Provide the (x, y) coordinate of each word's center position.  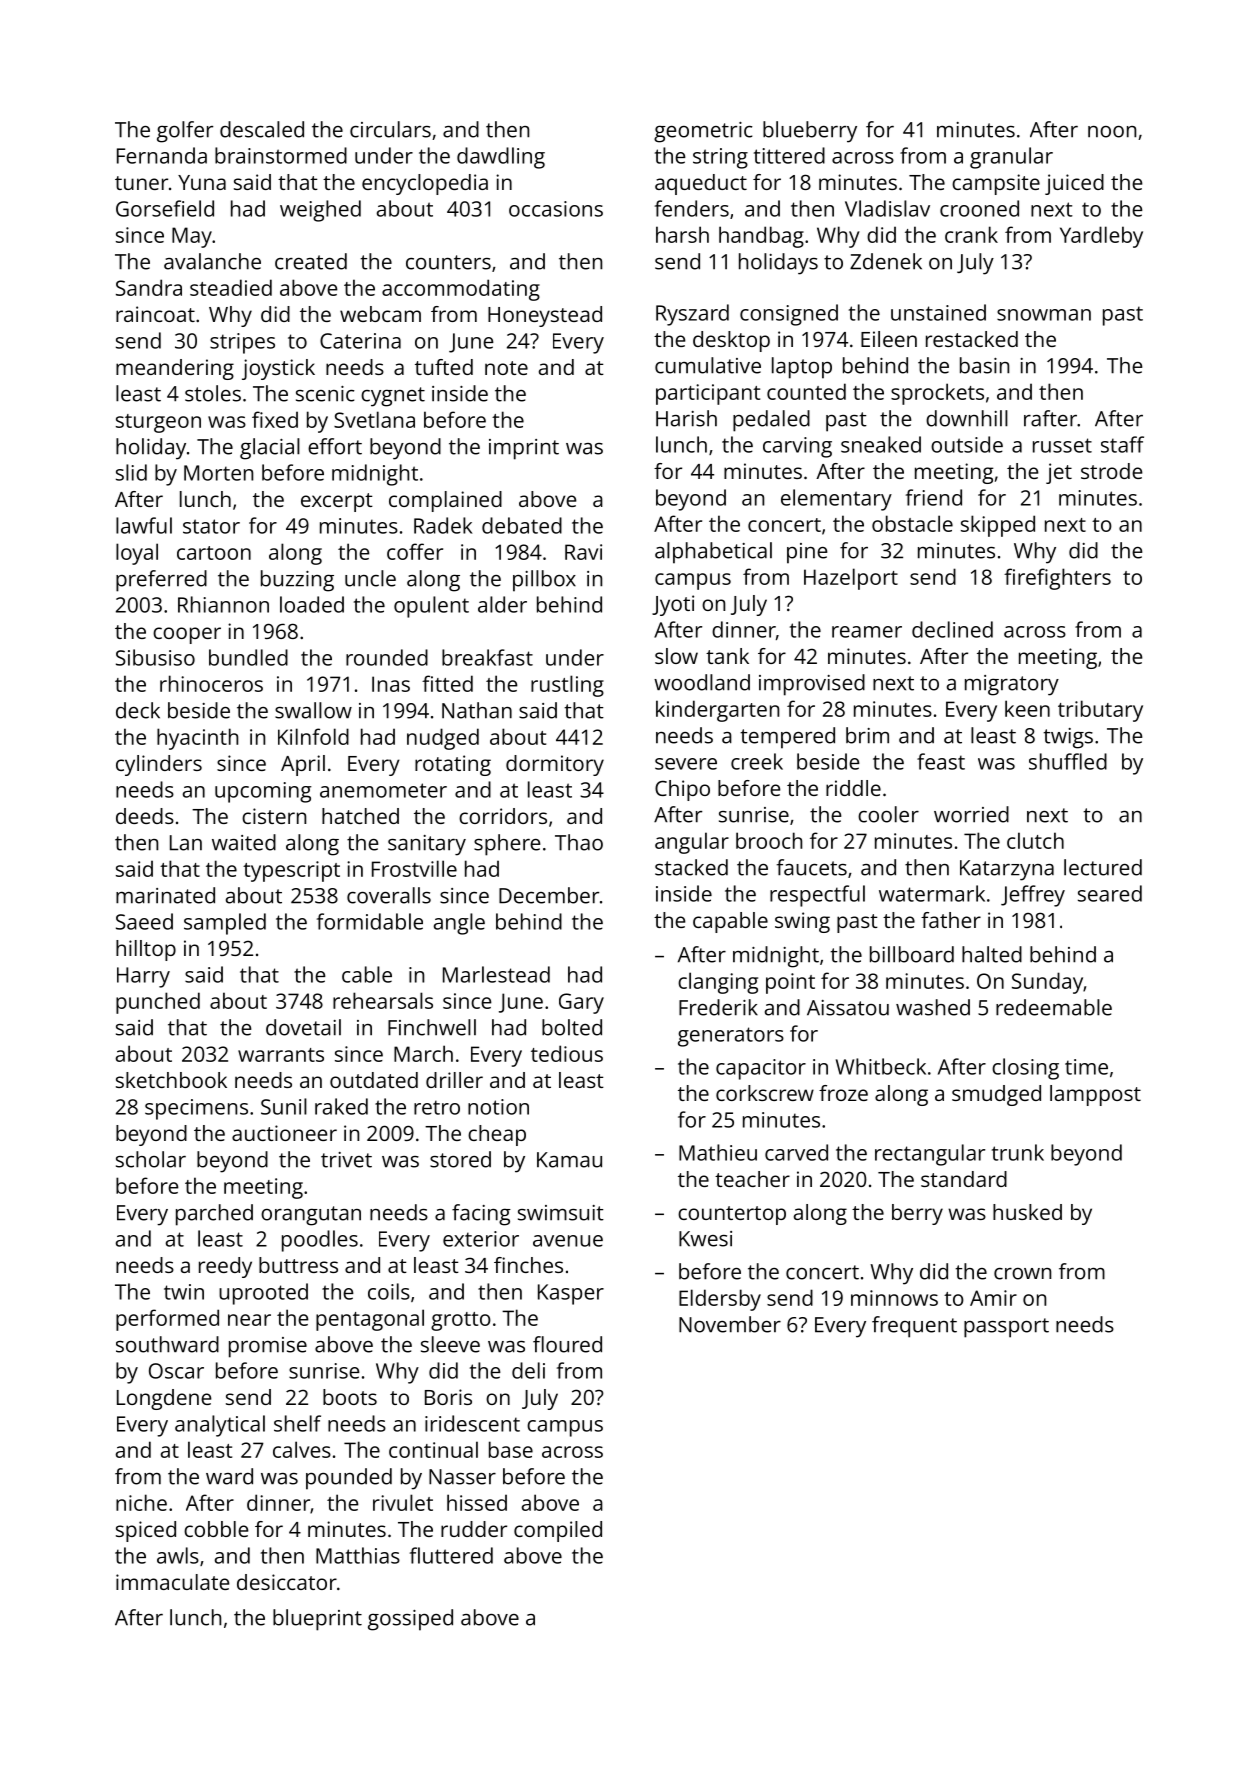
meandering (175, 369)
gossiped (410, 1620)
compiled (558, 1531)
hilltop (146, 950)
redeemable (1054, 1007)
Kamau (569, 1160)
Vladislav (887, 208)
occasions (556, 209)
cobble (216, 1529)
